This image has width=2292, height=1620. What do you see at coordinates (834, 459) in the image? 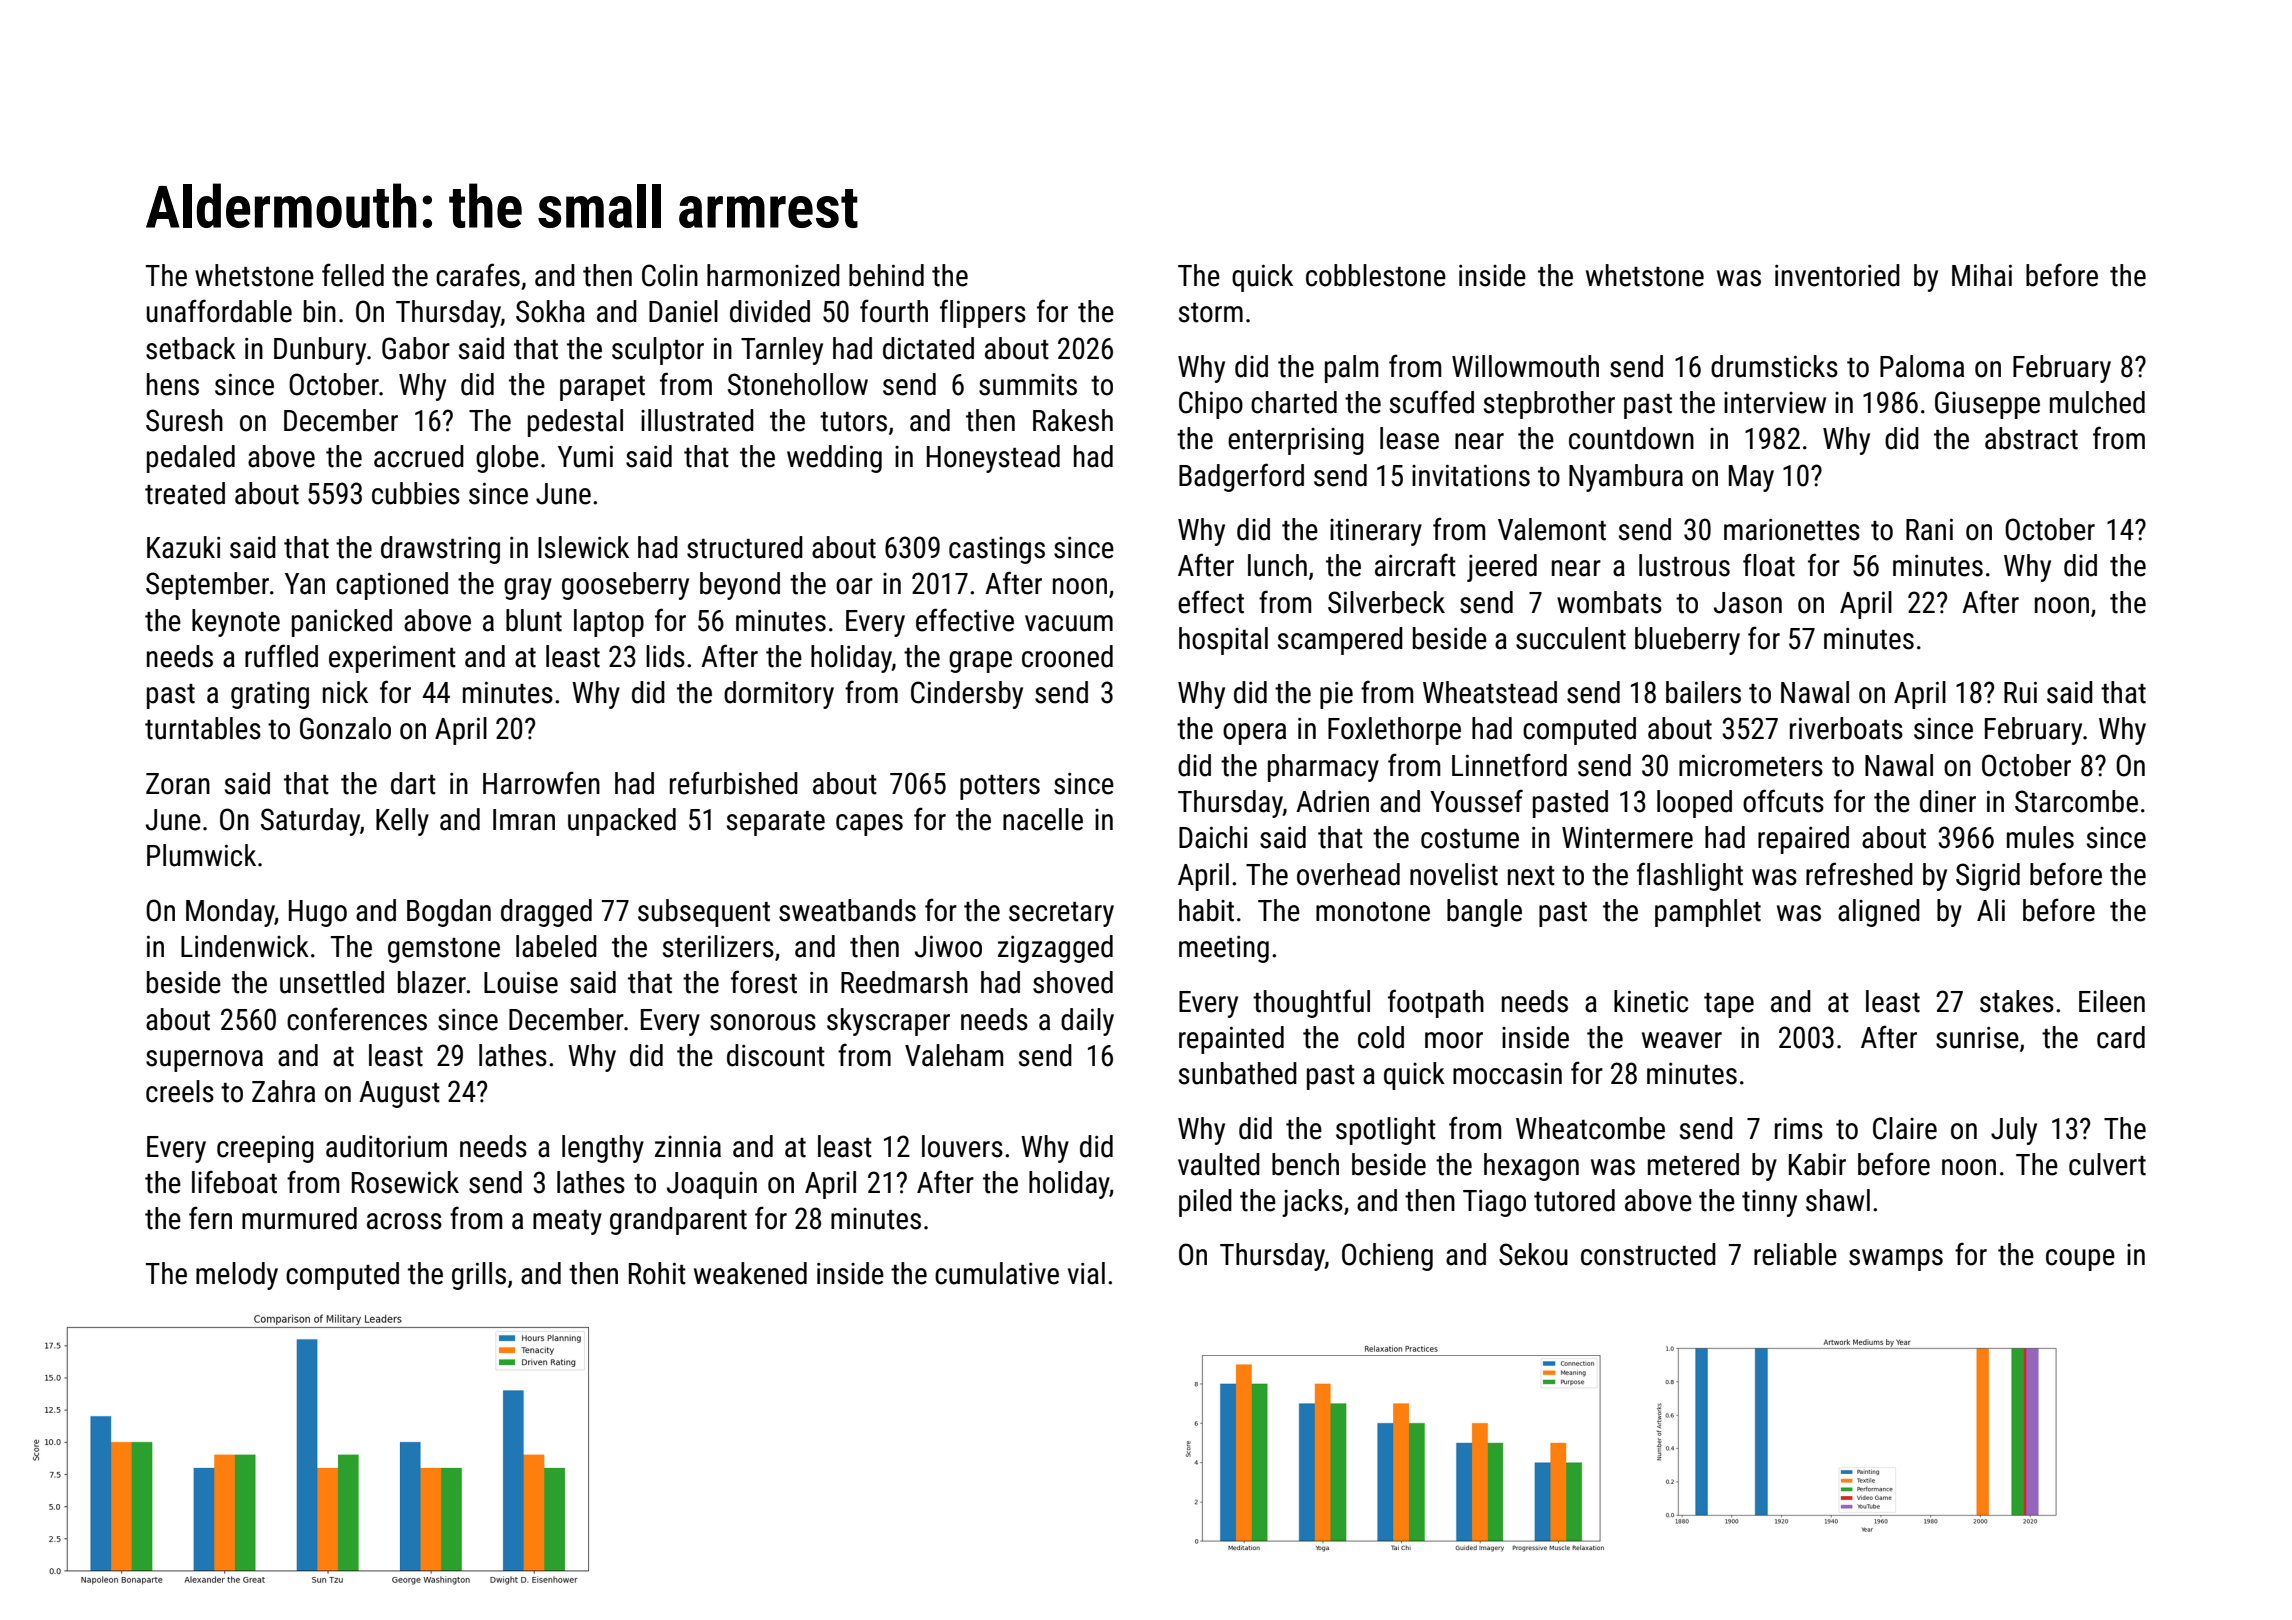
I see `wedding` at bounding box center [834, 459].
